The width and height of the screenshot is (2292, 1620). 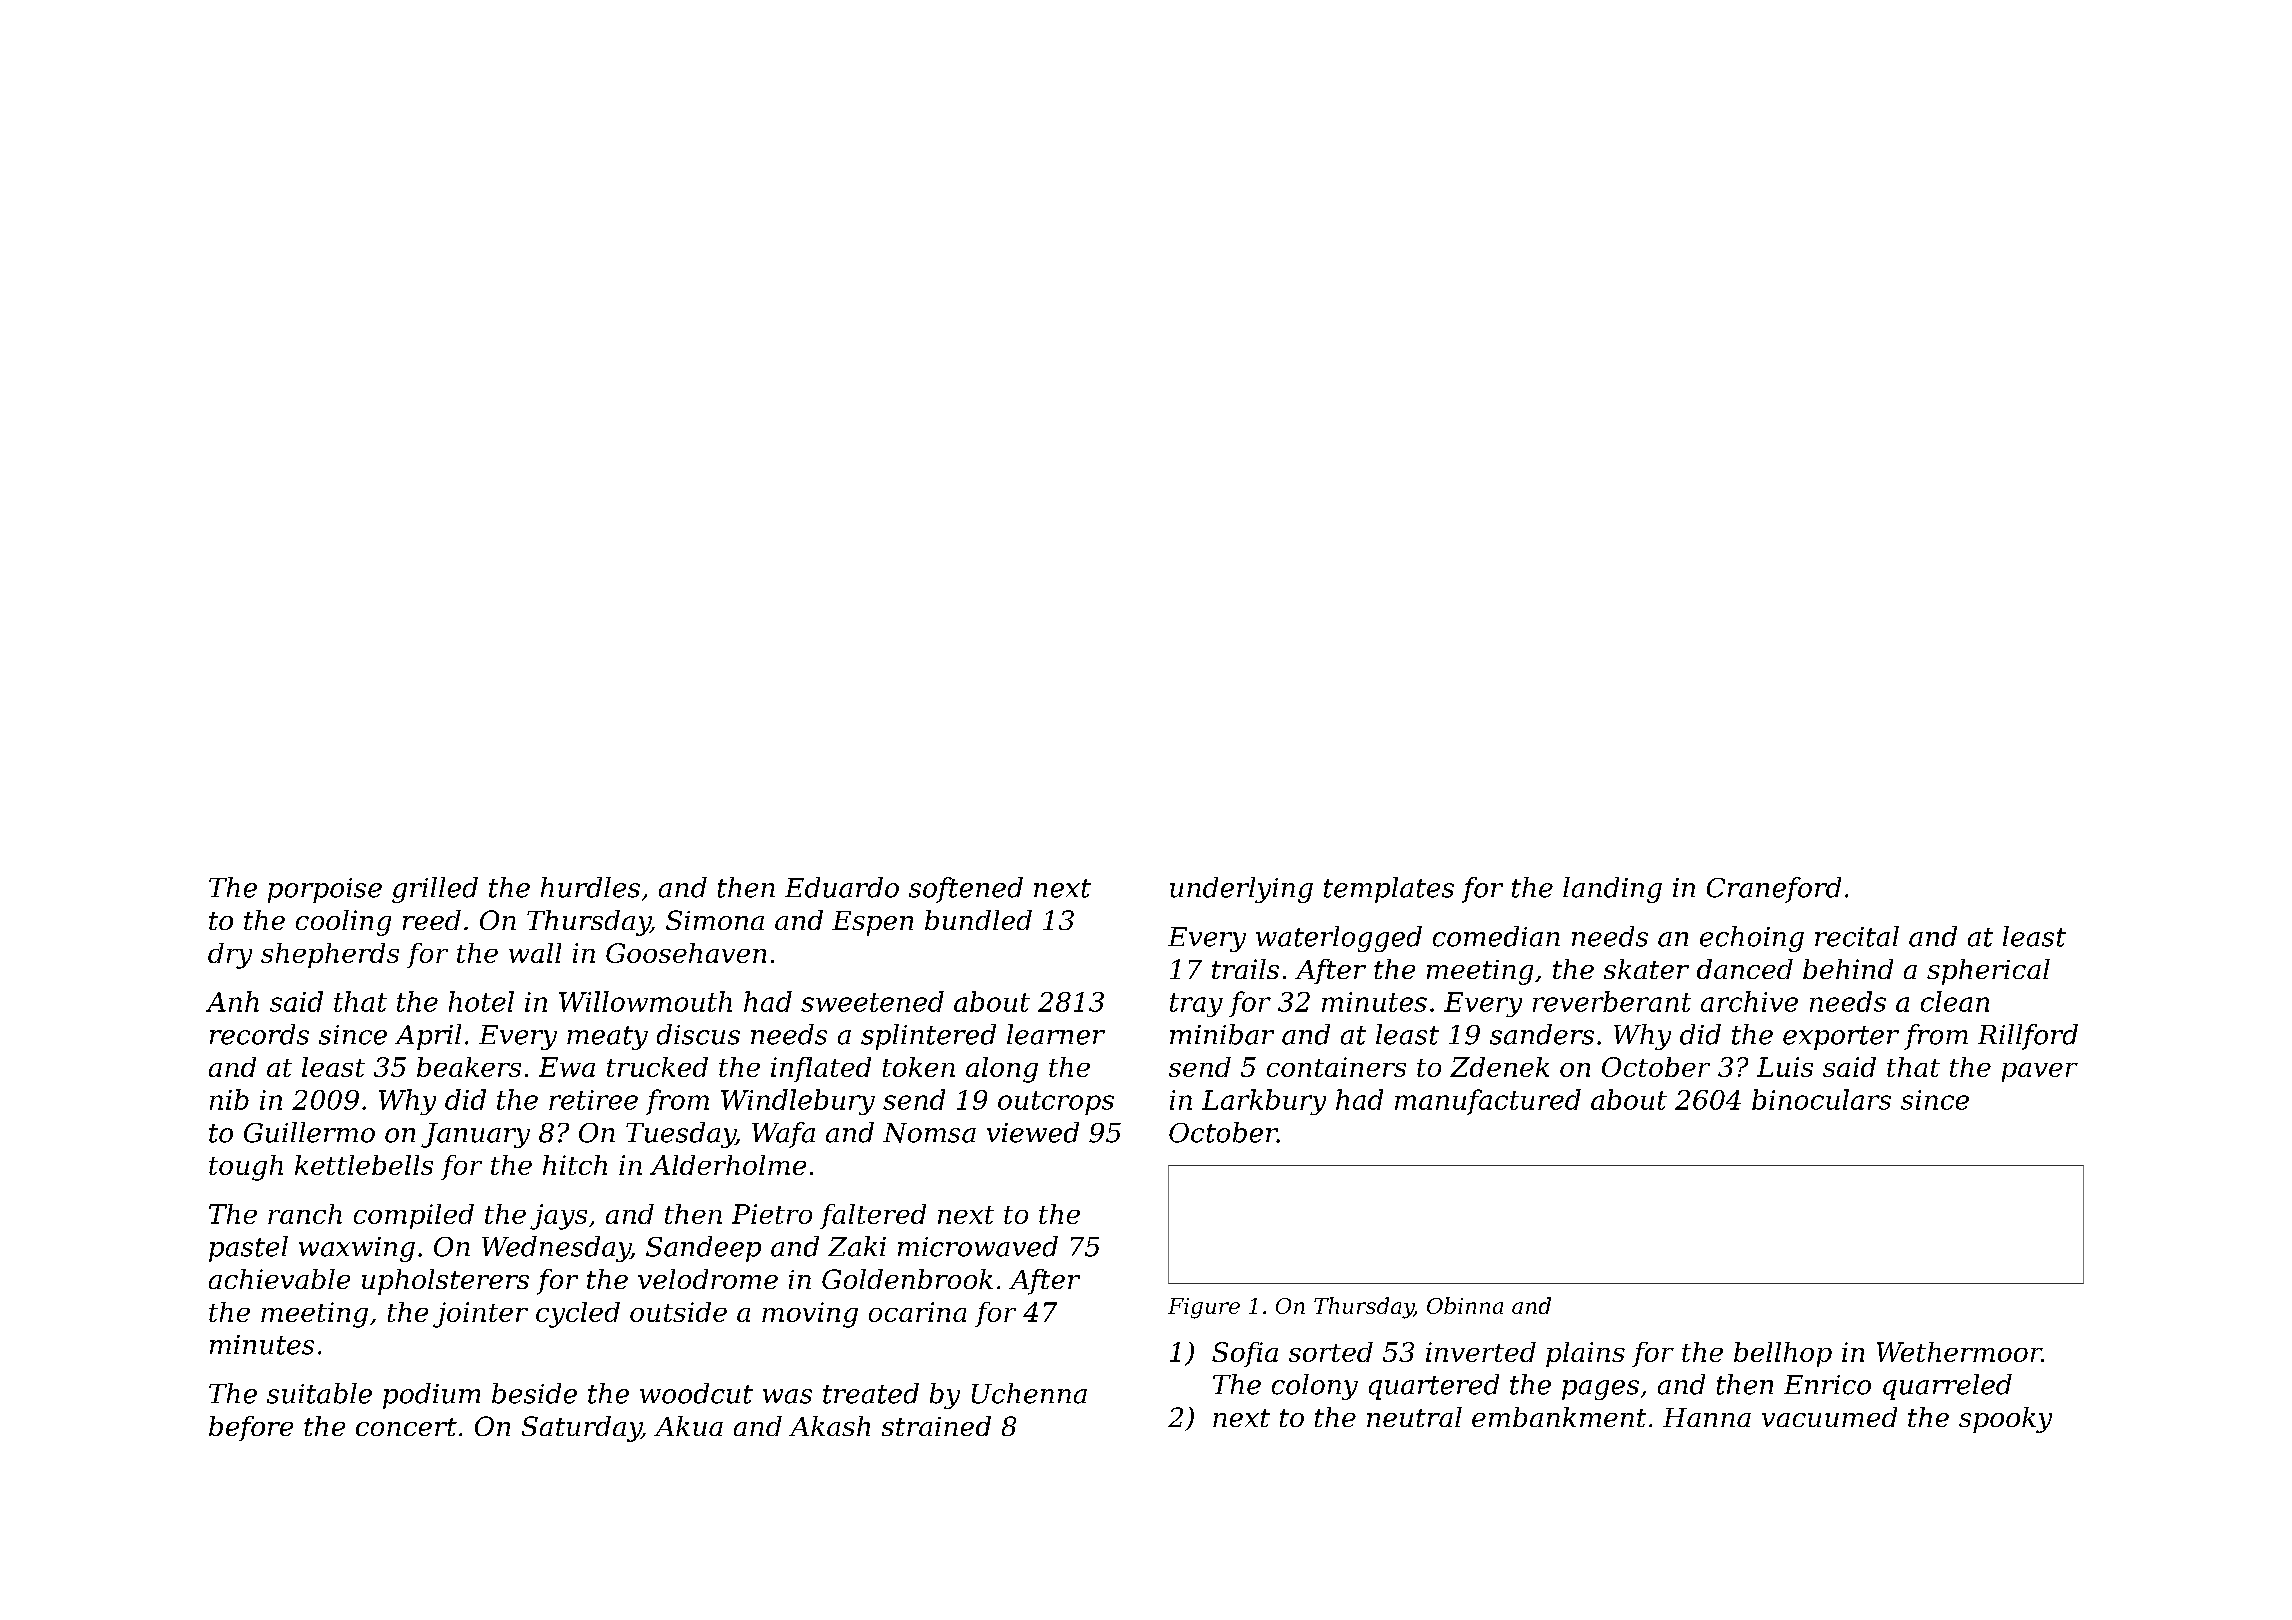 What do you see at coordinates (1465, 1305) in the screenshot?
I see `Obinna` at bounding box center [1465, 1305].
